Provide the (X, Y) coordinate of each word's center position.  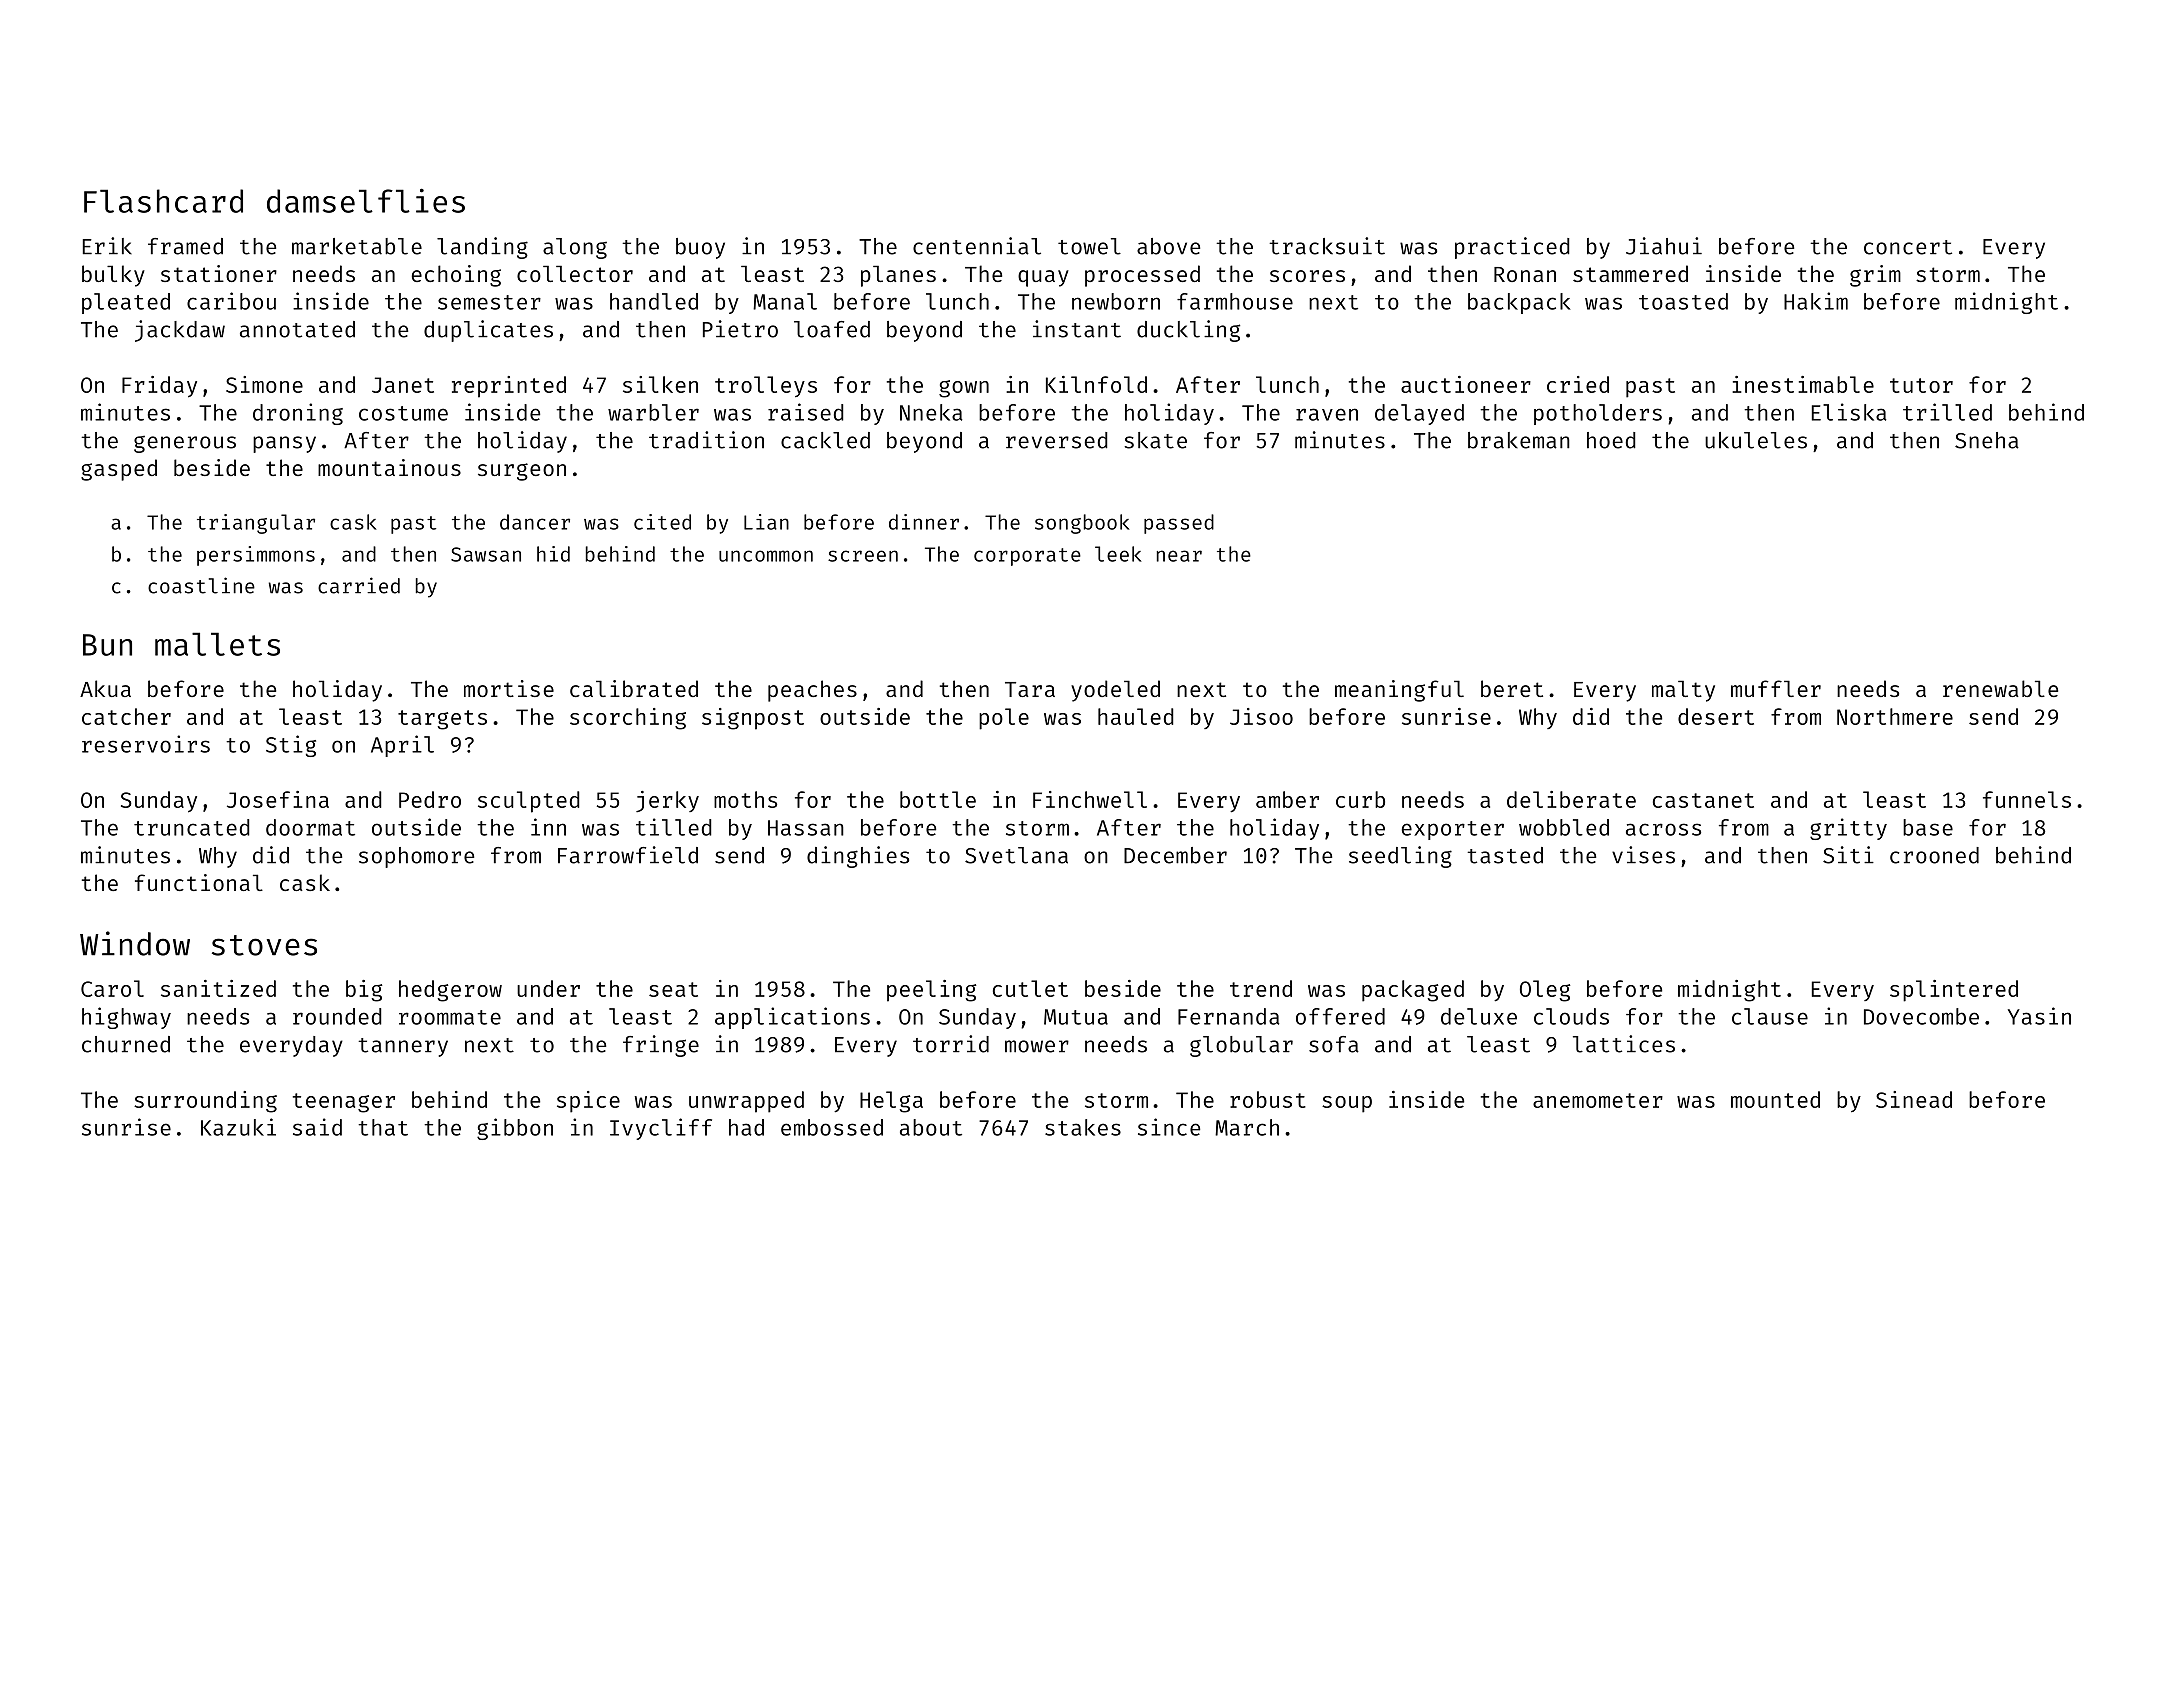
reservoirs (146, 744)
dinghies (858, 857)
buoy (700, 248)
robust (1268, 1099)
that (383, 1127)
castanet (1703, 800)
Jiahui (1664, 246)
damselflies (366, 200)
